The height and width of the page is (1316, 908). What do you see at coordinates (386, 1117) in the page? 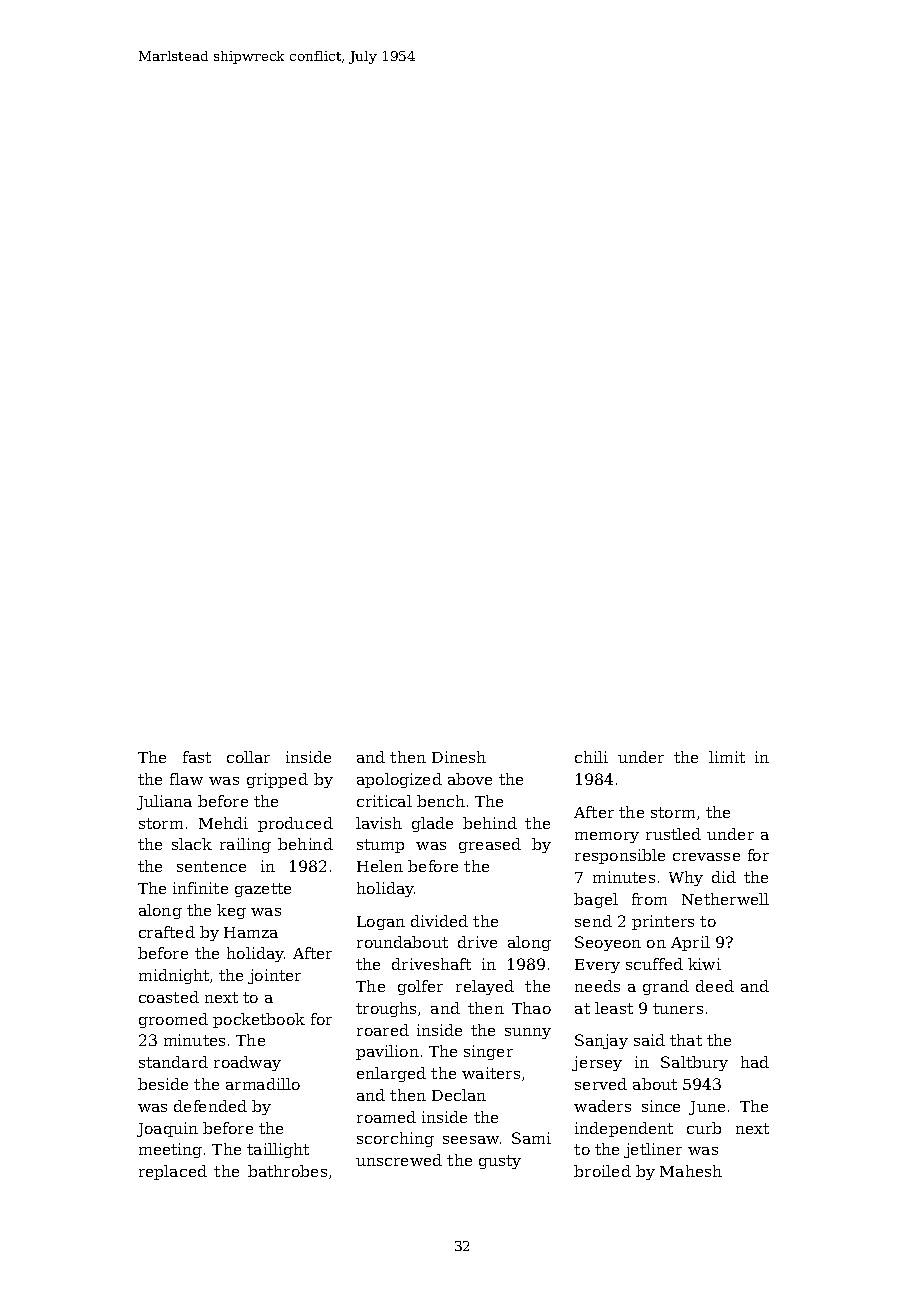
I see `roamed` at bounding box center [386, 1117].
